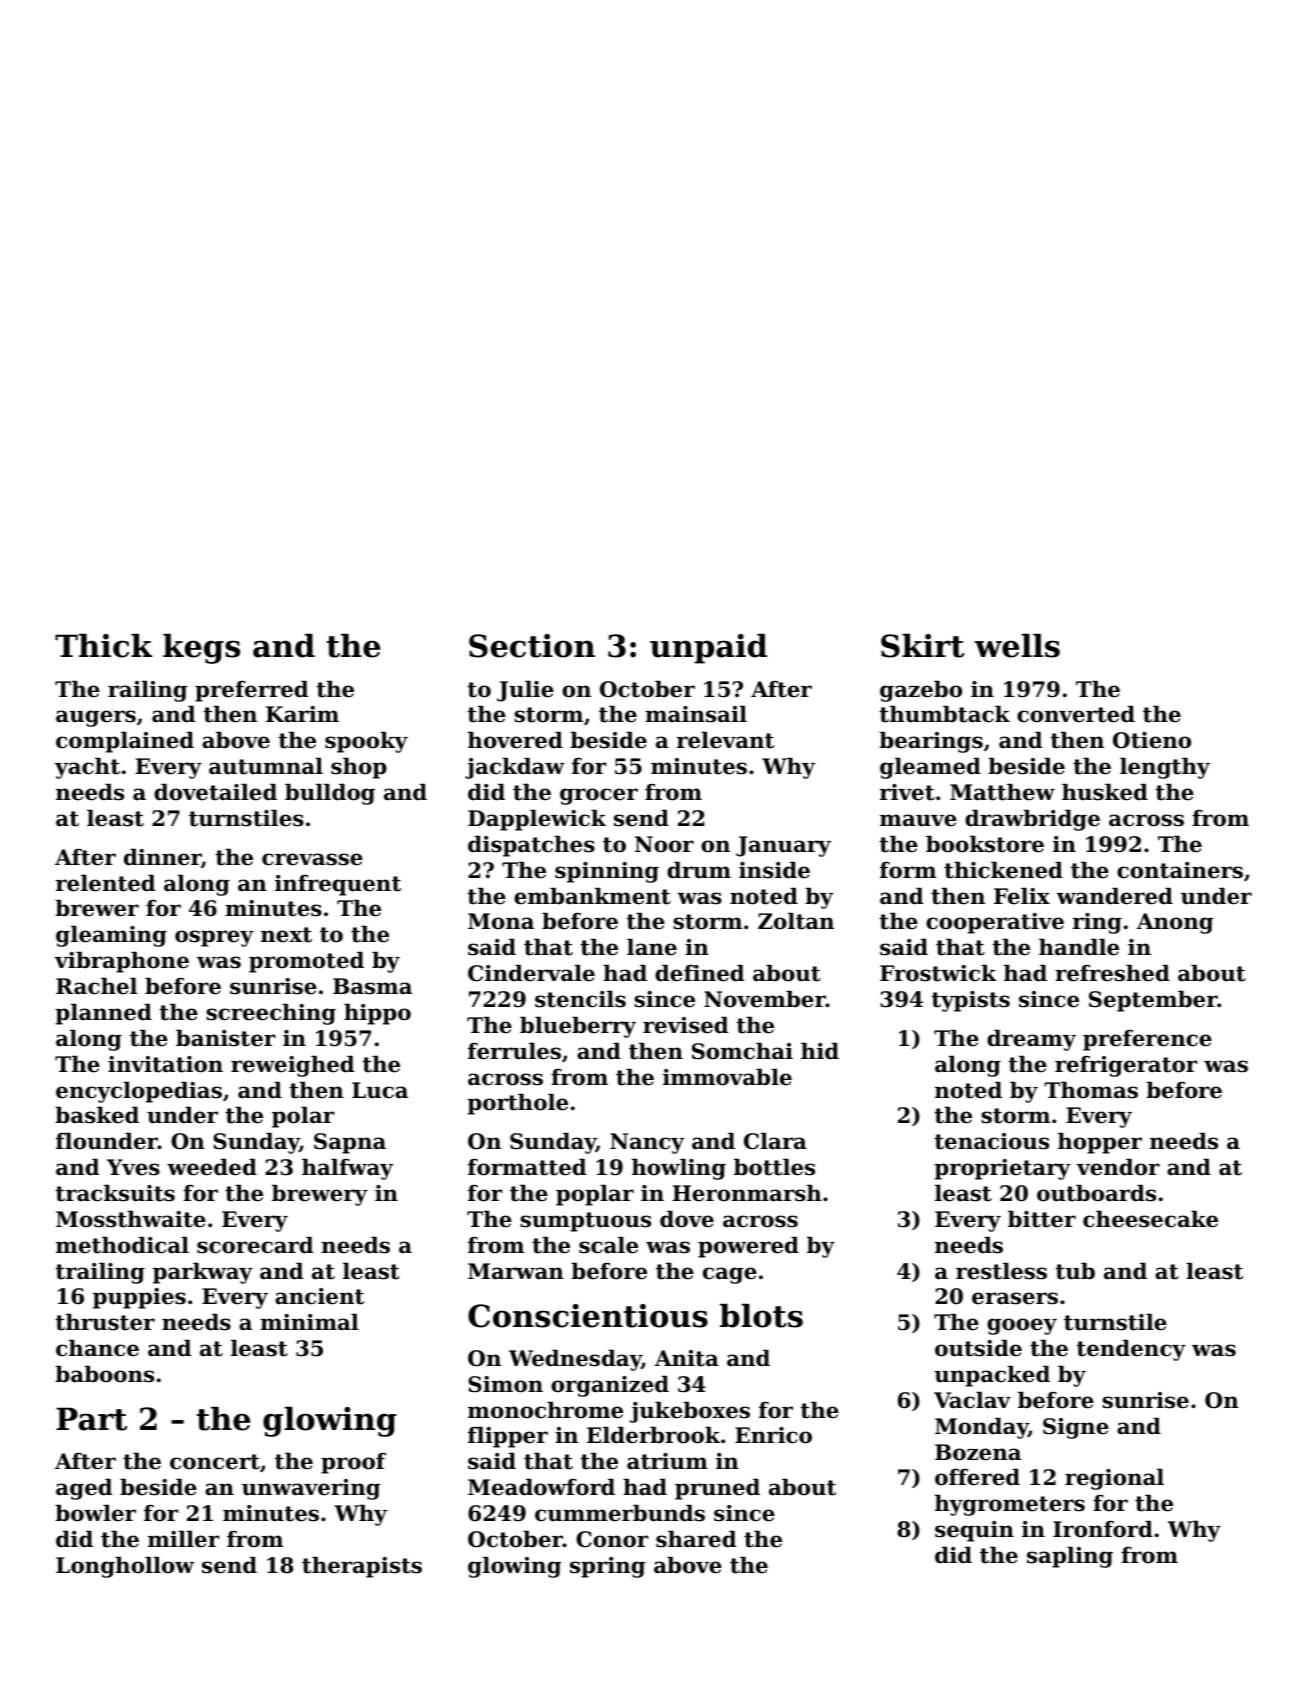 The width and height of the screenshot is (1308, 1693). Describe the element at coordinates (84, 1489) in the screenshot. I see `aged` at that location.
